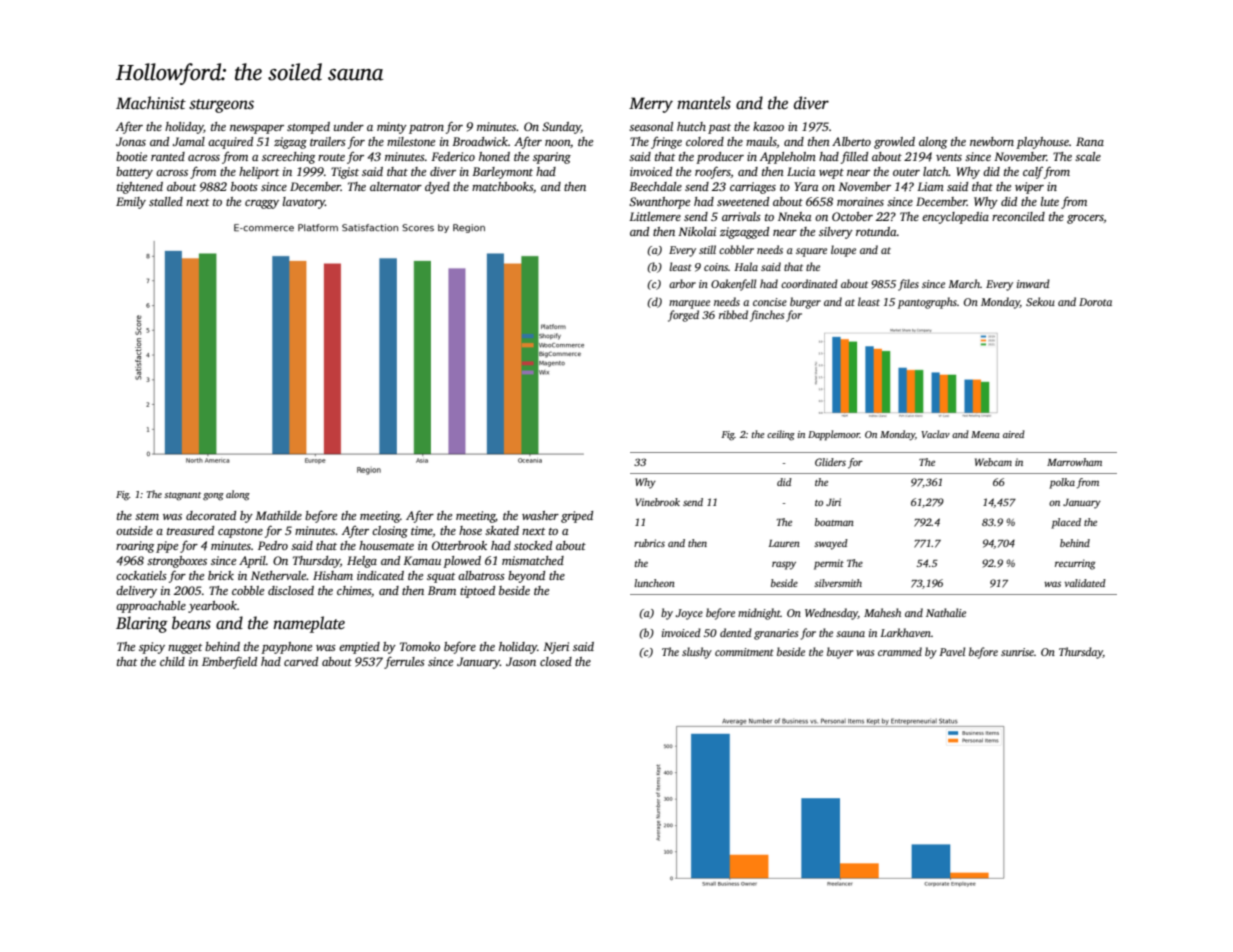 The image size is (1233, 952). Describe the element at coordinates (1095, 302) in the page. I see `Dorota` at that location.
